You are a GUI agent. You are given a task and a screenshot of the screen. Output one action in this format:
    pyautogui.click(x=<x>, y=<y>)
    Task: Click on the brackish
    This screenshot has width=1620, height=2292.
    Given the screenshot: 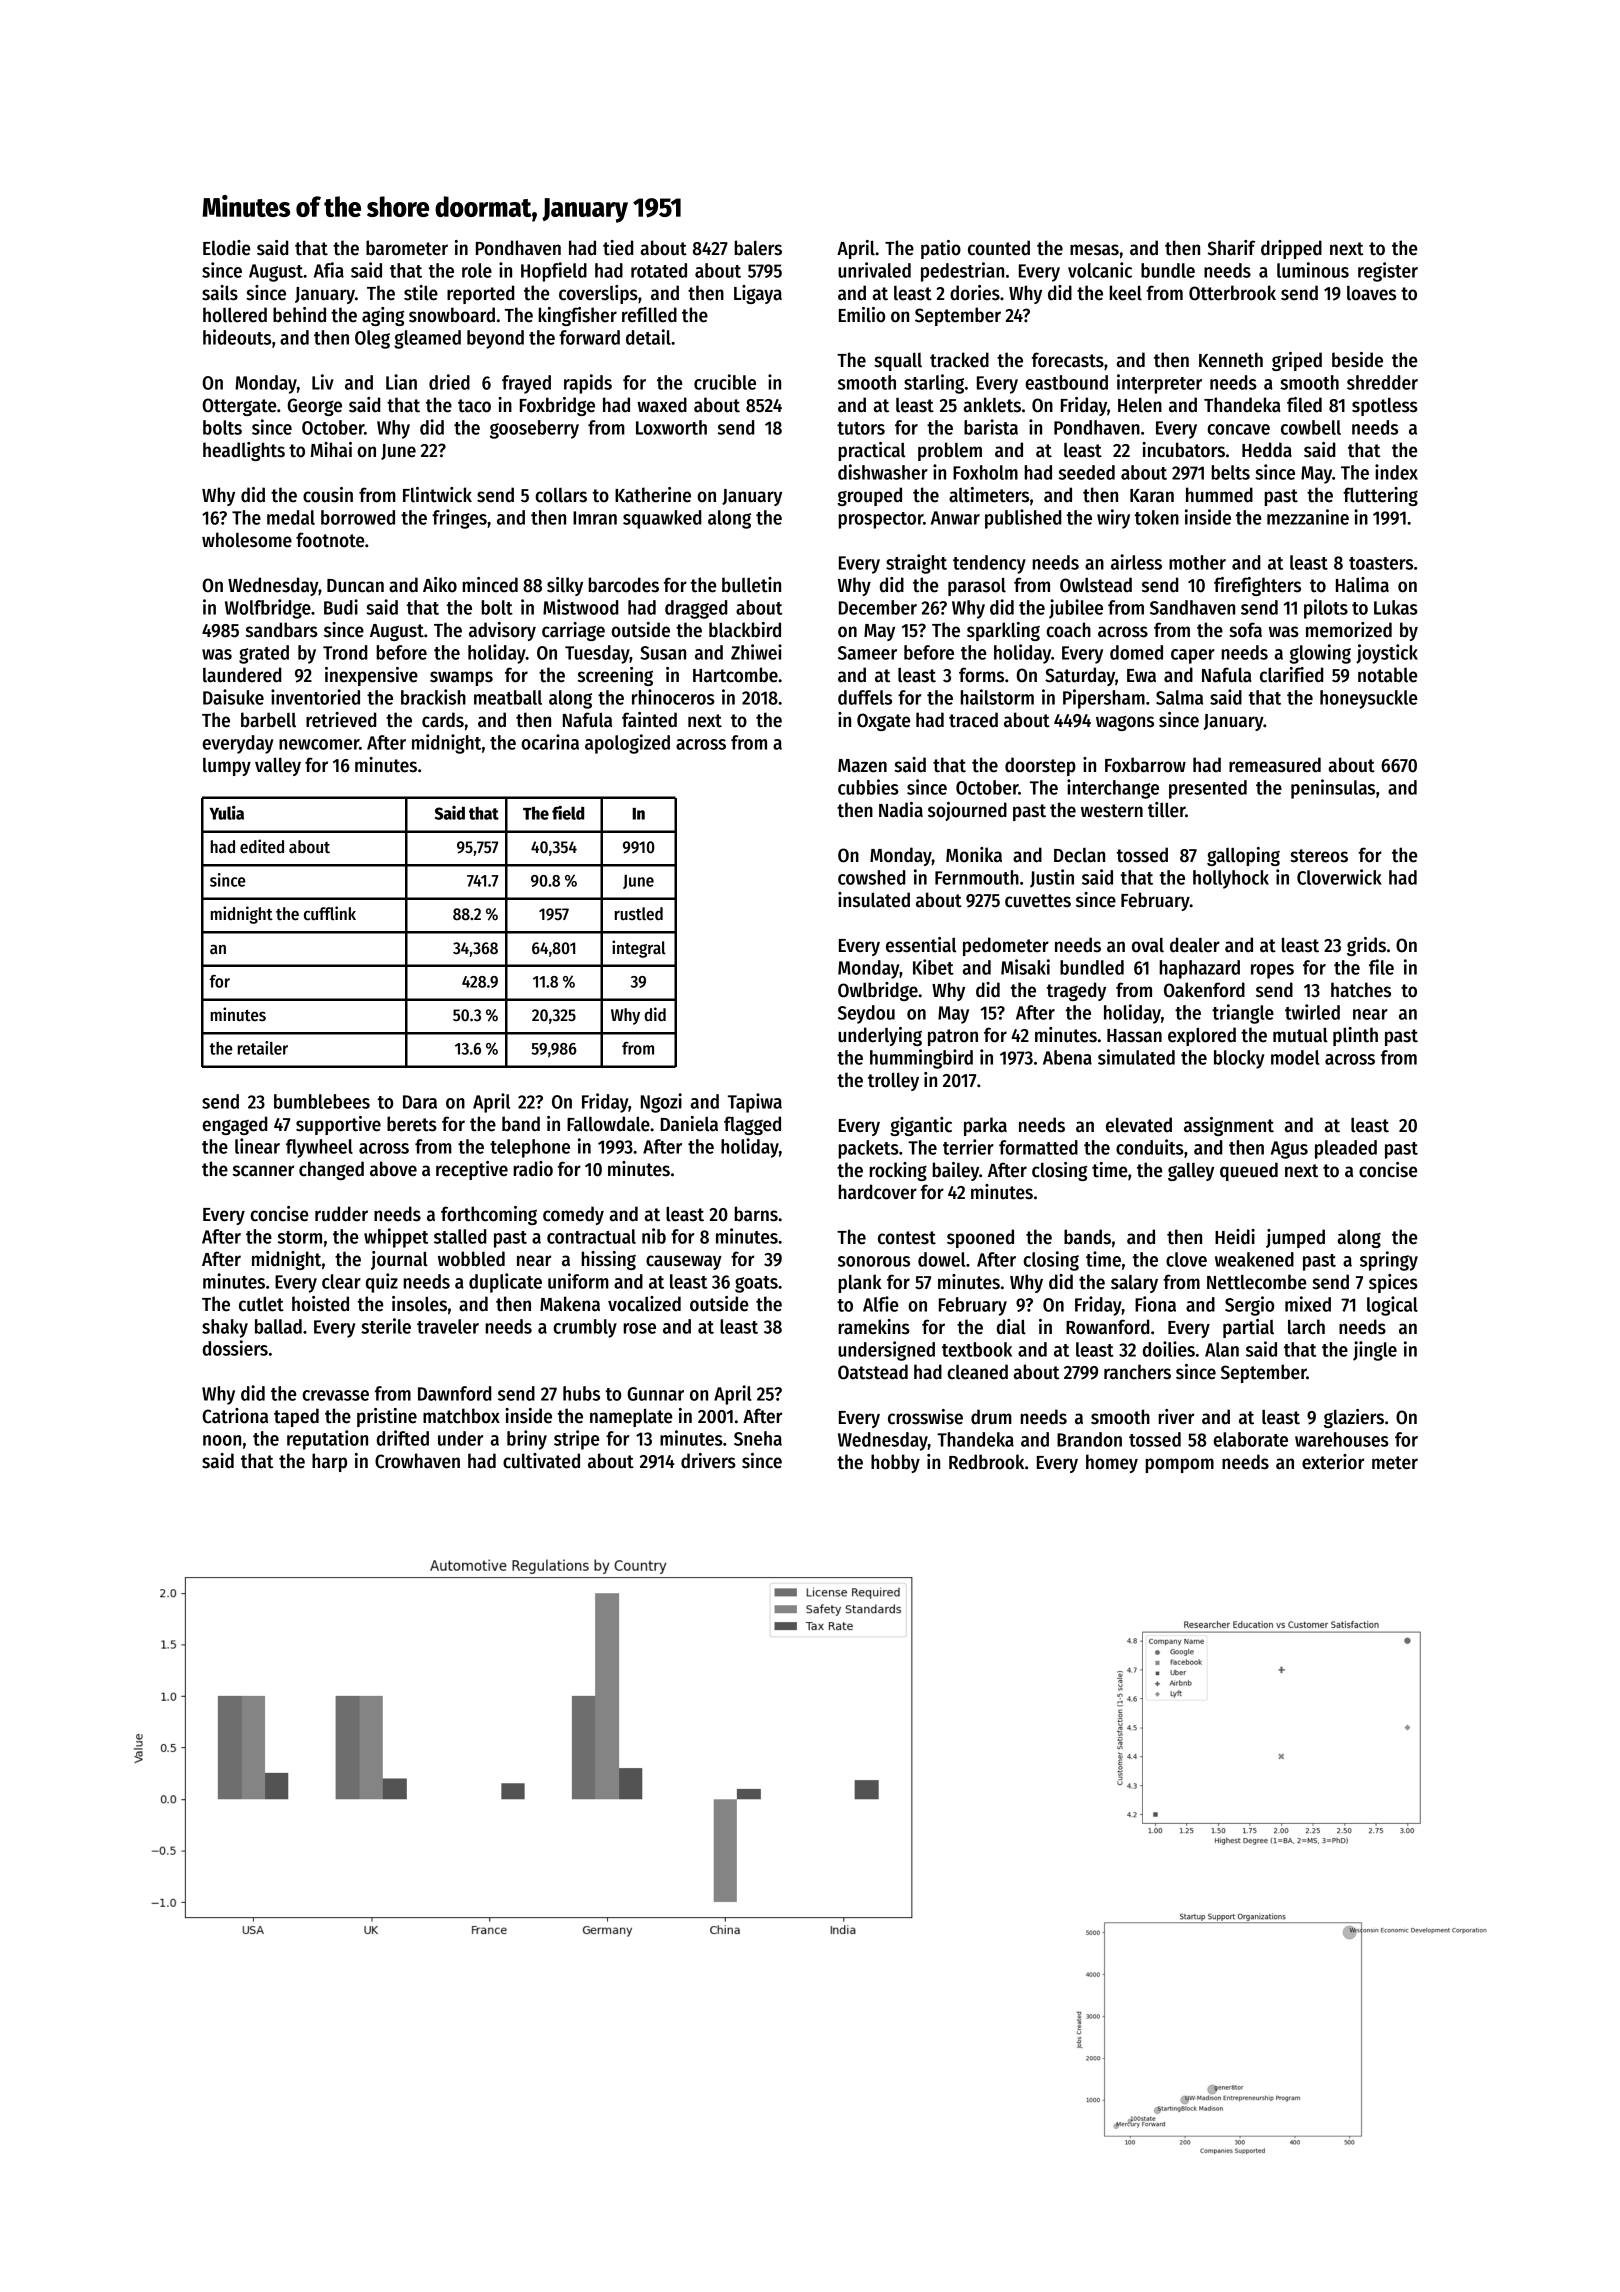 What is the action you would take?
    pyautogui.click(x=433, y=697)
